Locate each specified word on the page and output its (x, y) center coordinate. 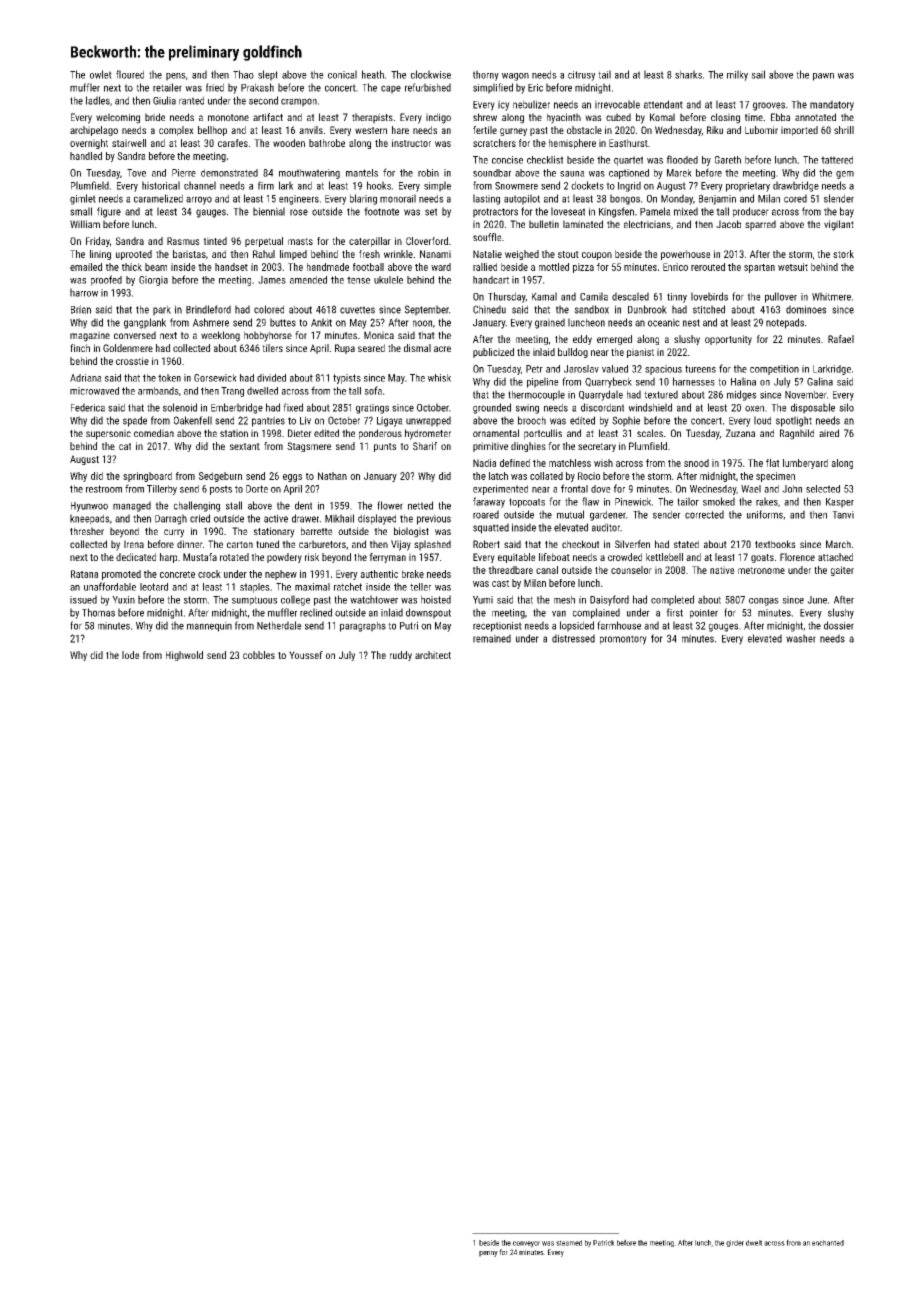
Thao (243, 74)
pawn (823, 77)
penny (488, 1254)
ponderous (380, 434)
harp (168, 558)
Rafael (841, 339)
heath (373, 74)
